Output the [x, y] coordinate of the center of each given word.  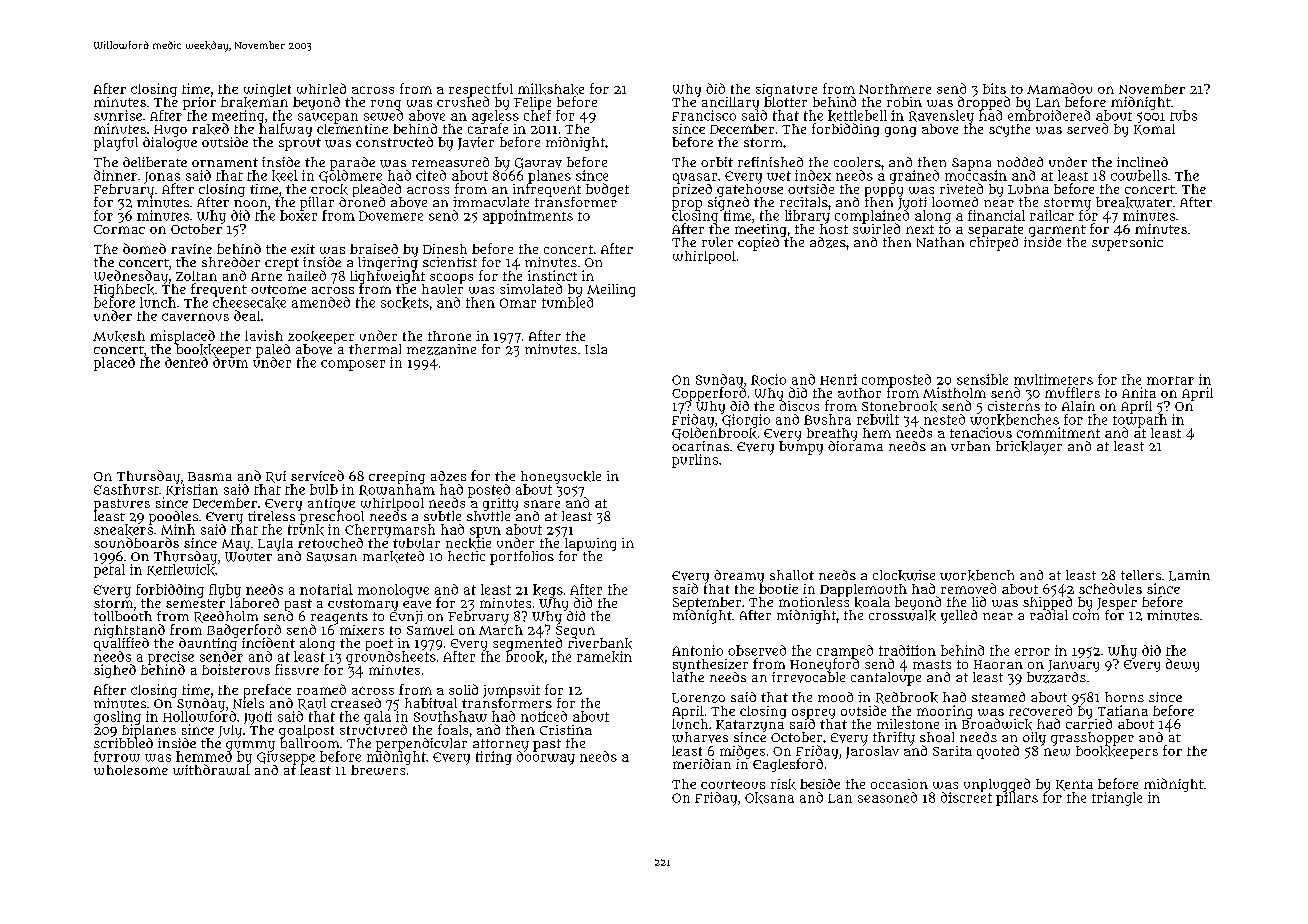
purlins [695, 461]
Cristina [566, 730]
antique [331, 504]
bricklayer [1029, 448]
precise [171, 657]
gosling [117, 718]
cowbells [1139, 175]
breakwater [1134, 202]
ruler [717, 242]
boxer [298, 216]
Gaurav [538, 163]
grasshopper [1092, 739]
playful [116, 144]
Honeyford [824, 665]
